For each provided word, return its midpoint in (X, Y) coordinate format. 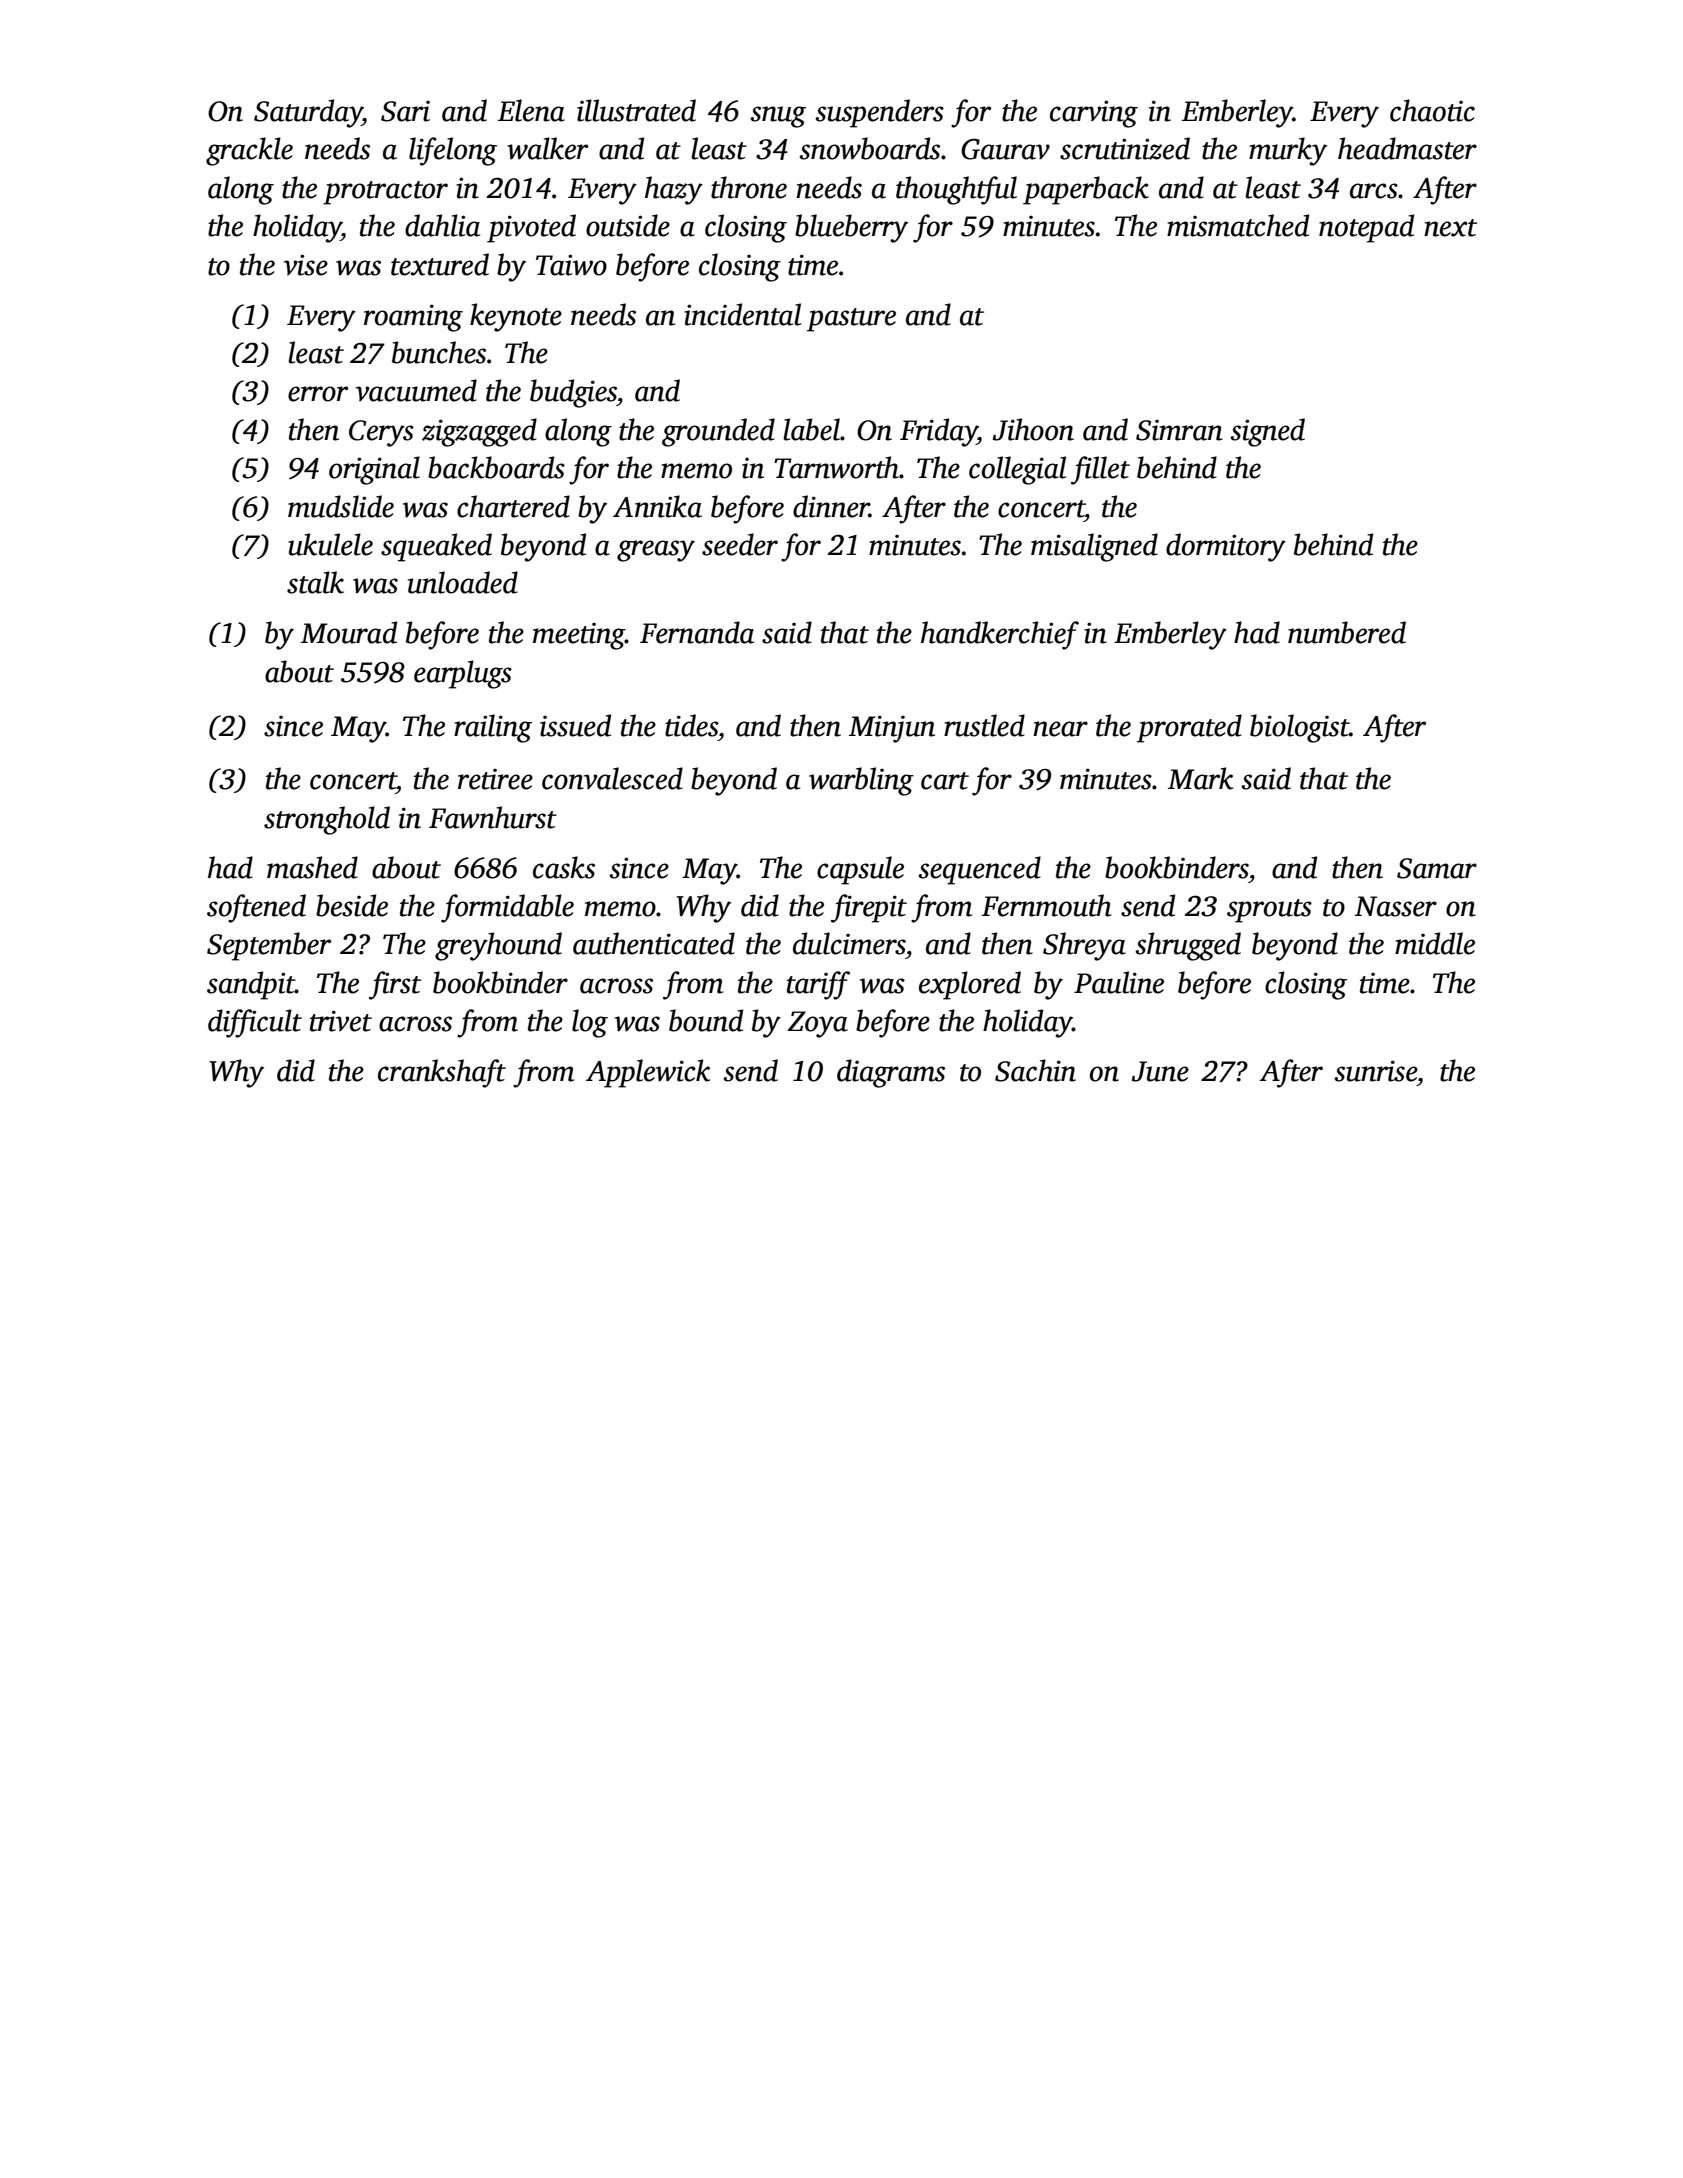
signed (1267, 432)
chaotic (1432, 110)
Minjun (892, 729)
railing (493, 728)
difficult (255, 1023)
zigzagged (479, 432)
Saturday (308, 113)
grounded (718, 432)
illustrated (636, 110)
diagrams (891, 1073)
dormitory (1226, 547)
